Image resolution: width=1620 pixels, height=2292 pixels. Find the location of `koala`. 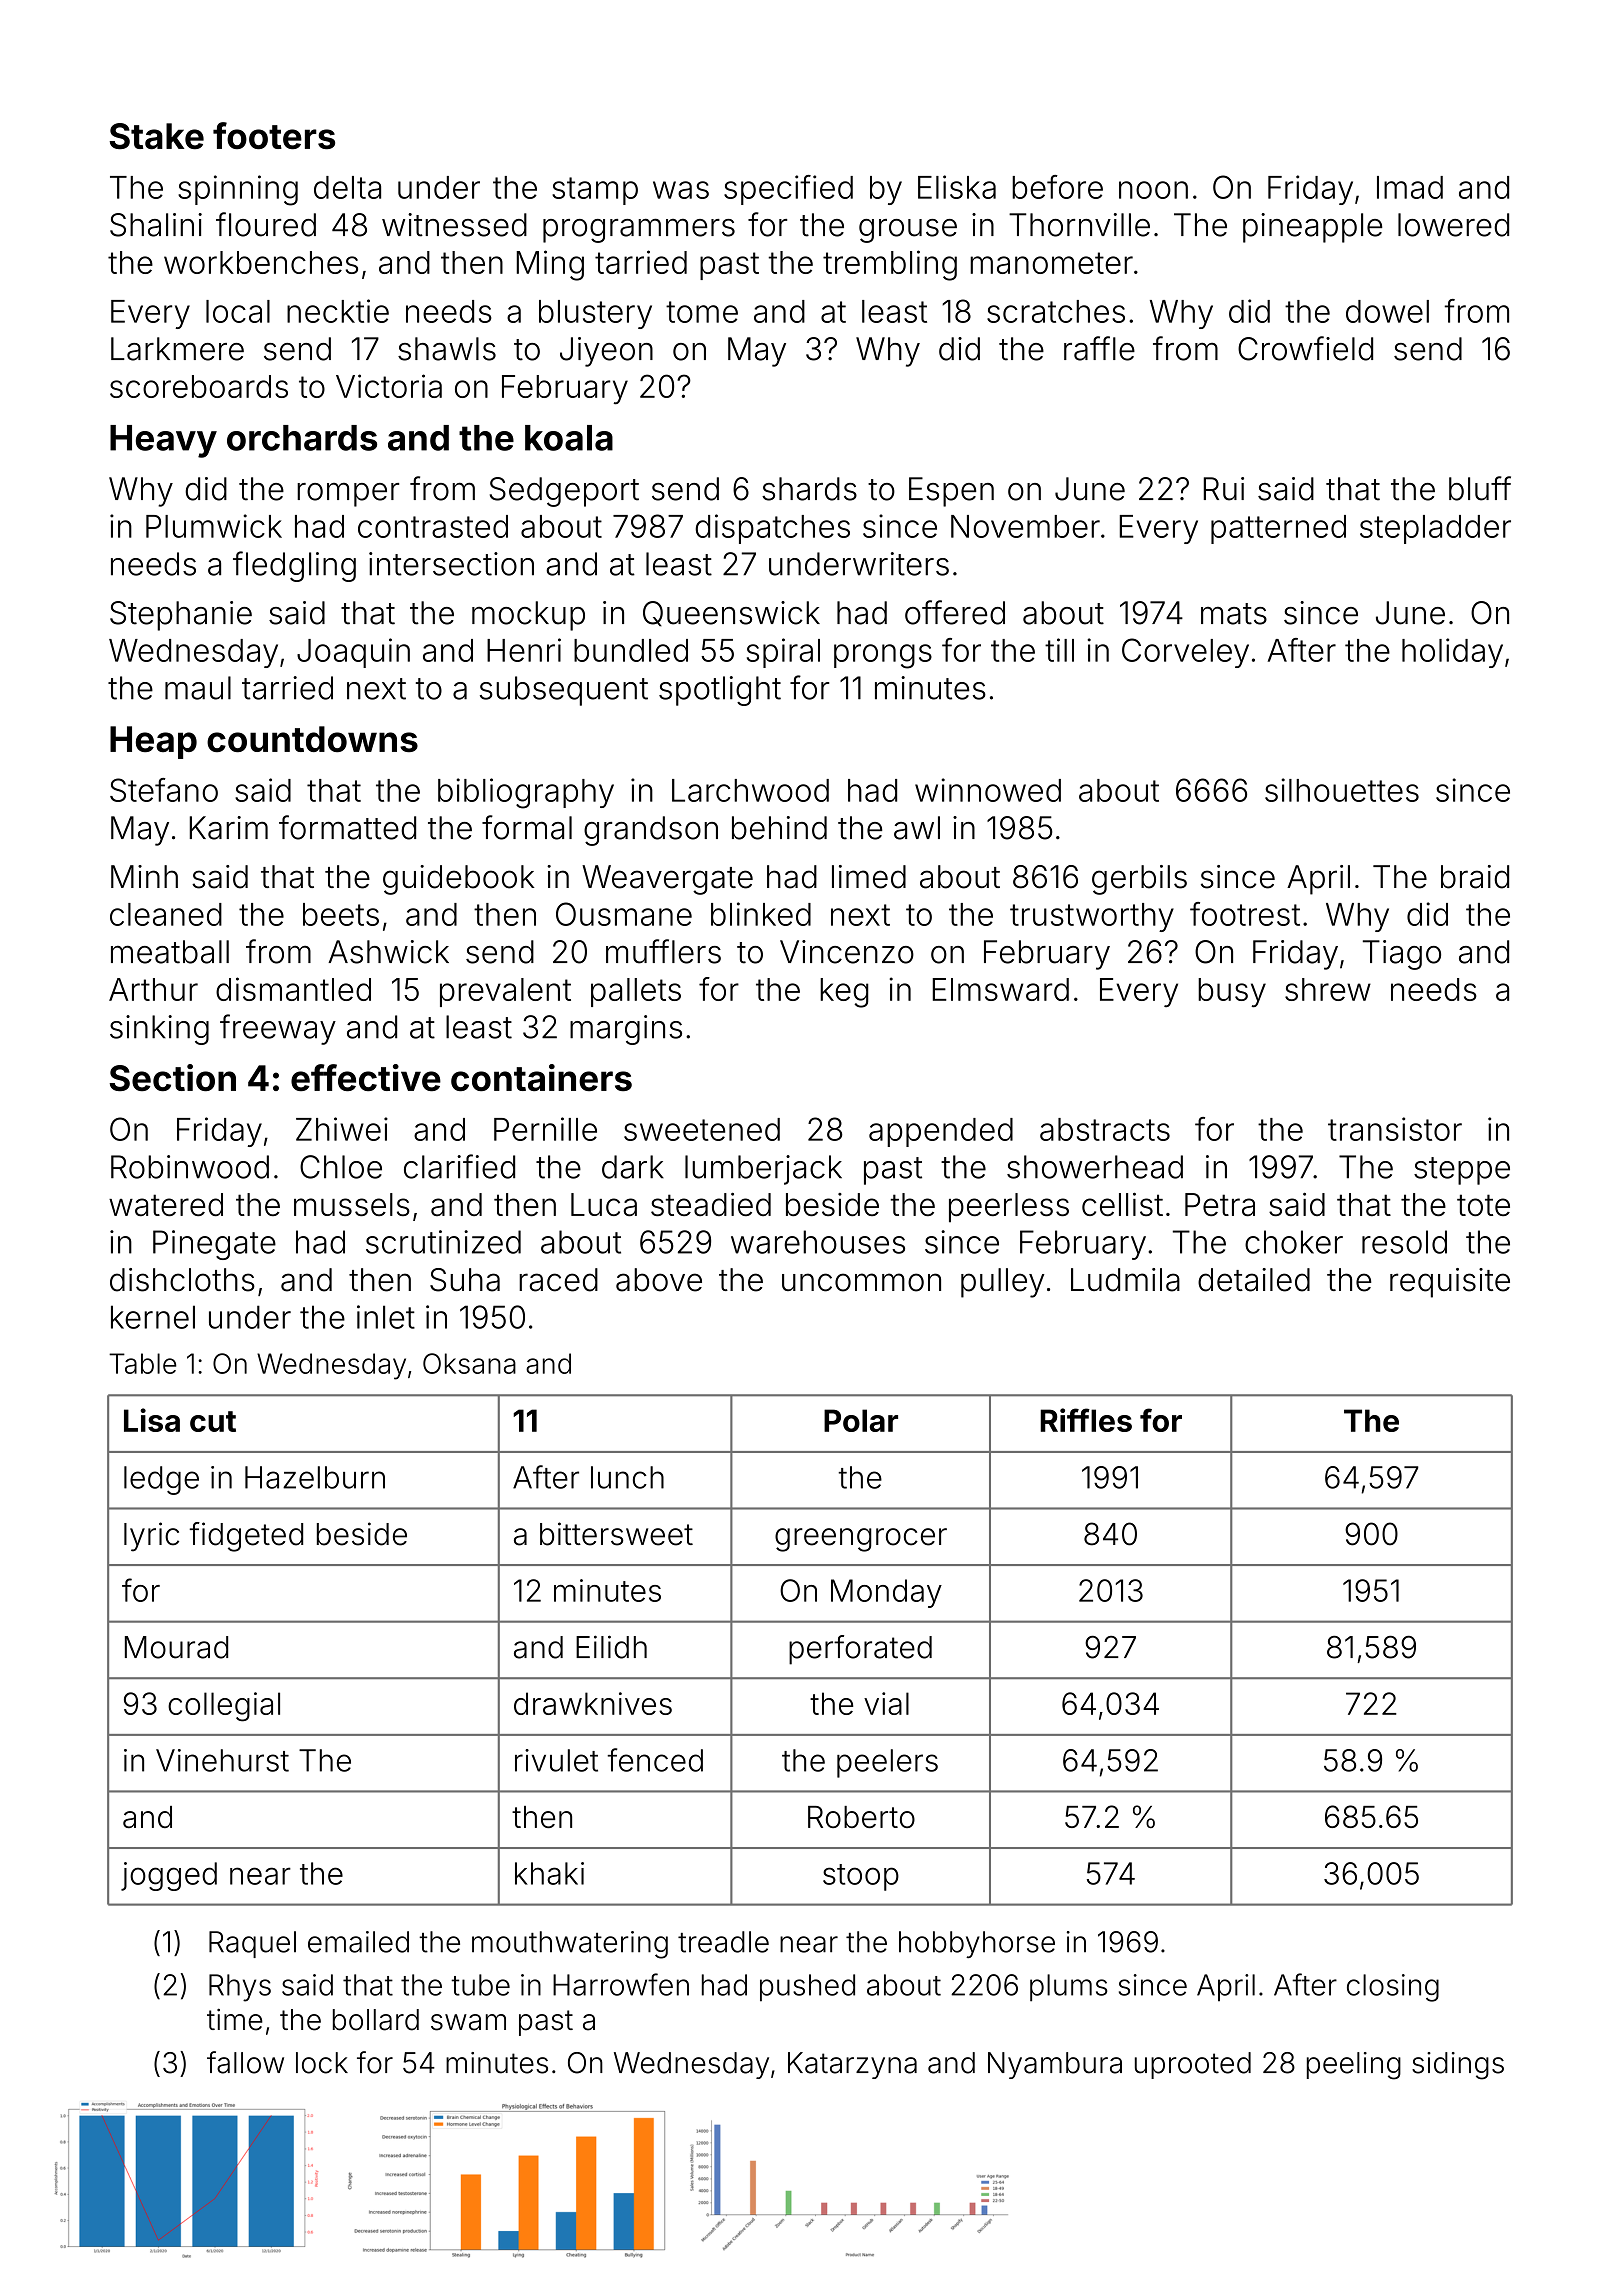

koala is located at coordinates (569, 438).
